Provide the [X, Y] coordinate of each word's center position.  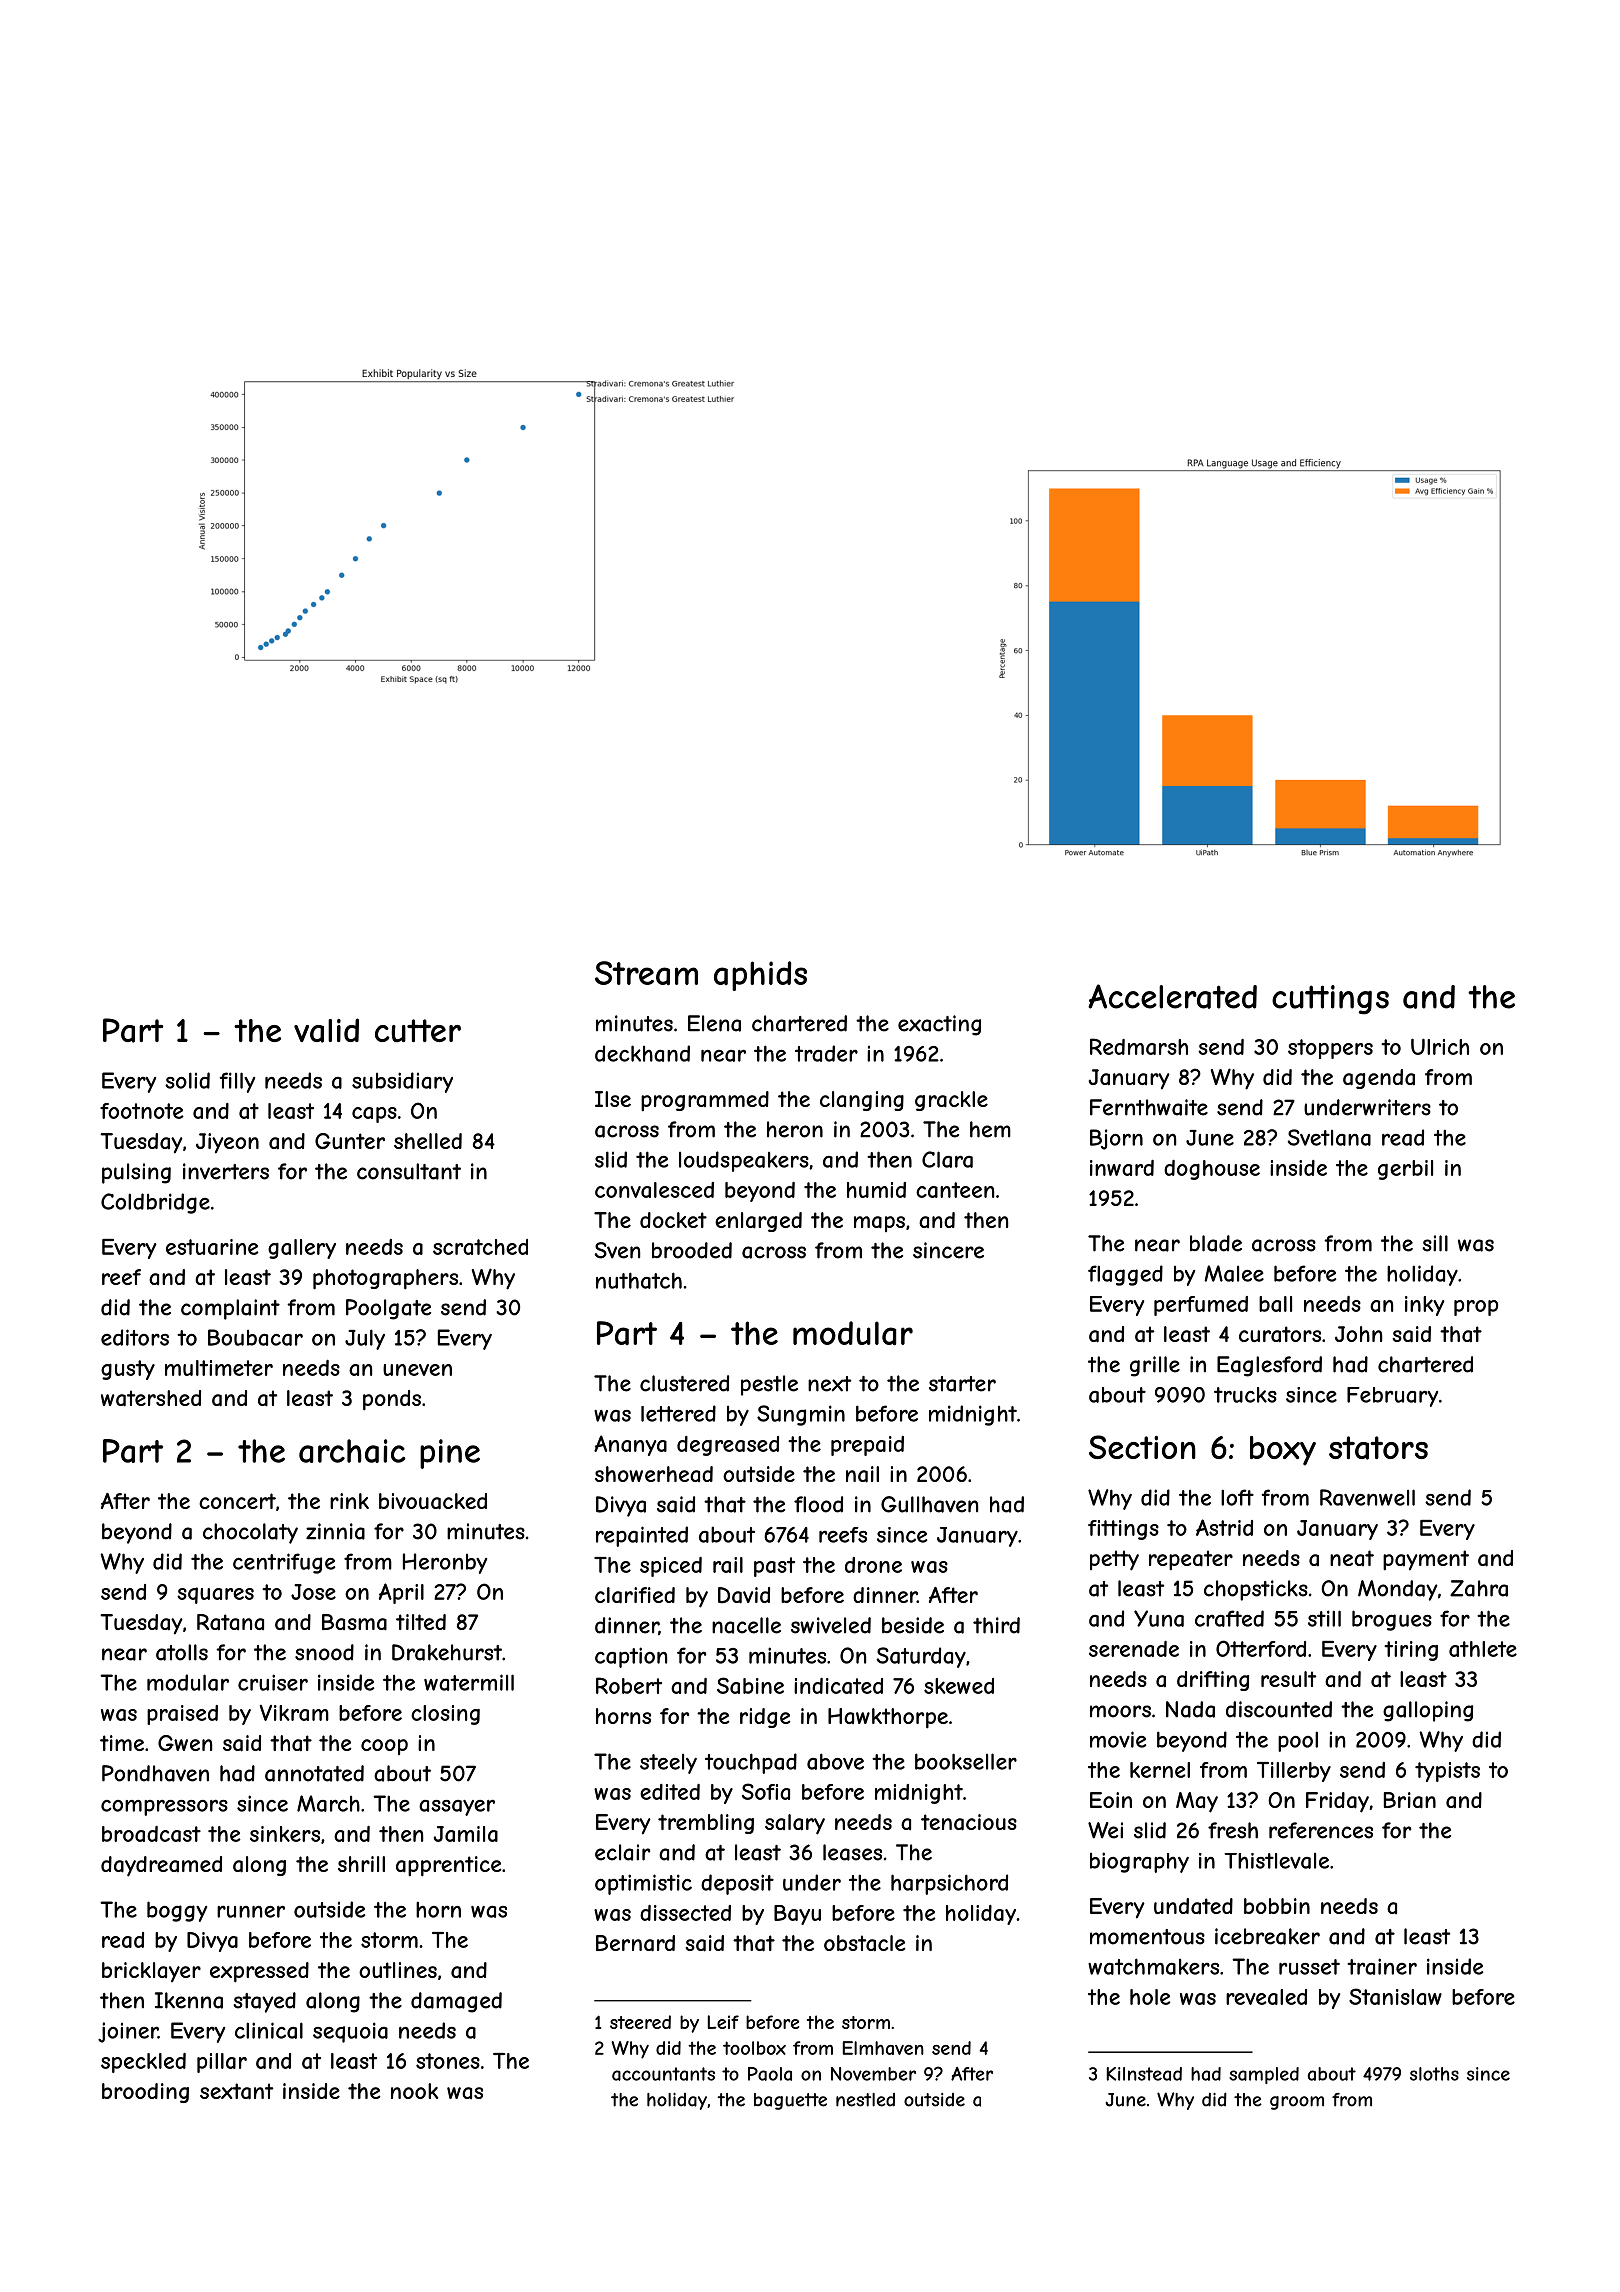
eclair [622, 1852]
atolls [182, 1652]
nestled [865, 2100]
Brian [1410, 1800]
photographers [385, 1279]
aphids [760, 976]
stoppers [1330, 1049]
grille [1155, 1366]
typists [1447, 1772]
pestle [769, 1385]
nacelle [746, 1625]
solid [187, 1080]
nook [414, 2091]
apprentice [449, 1866]
